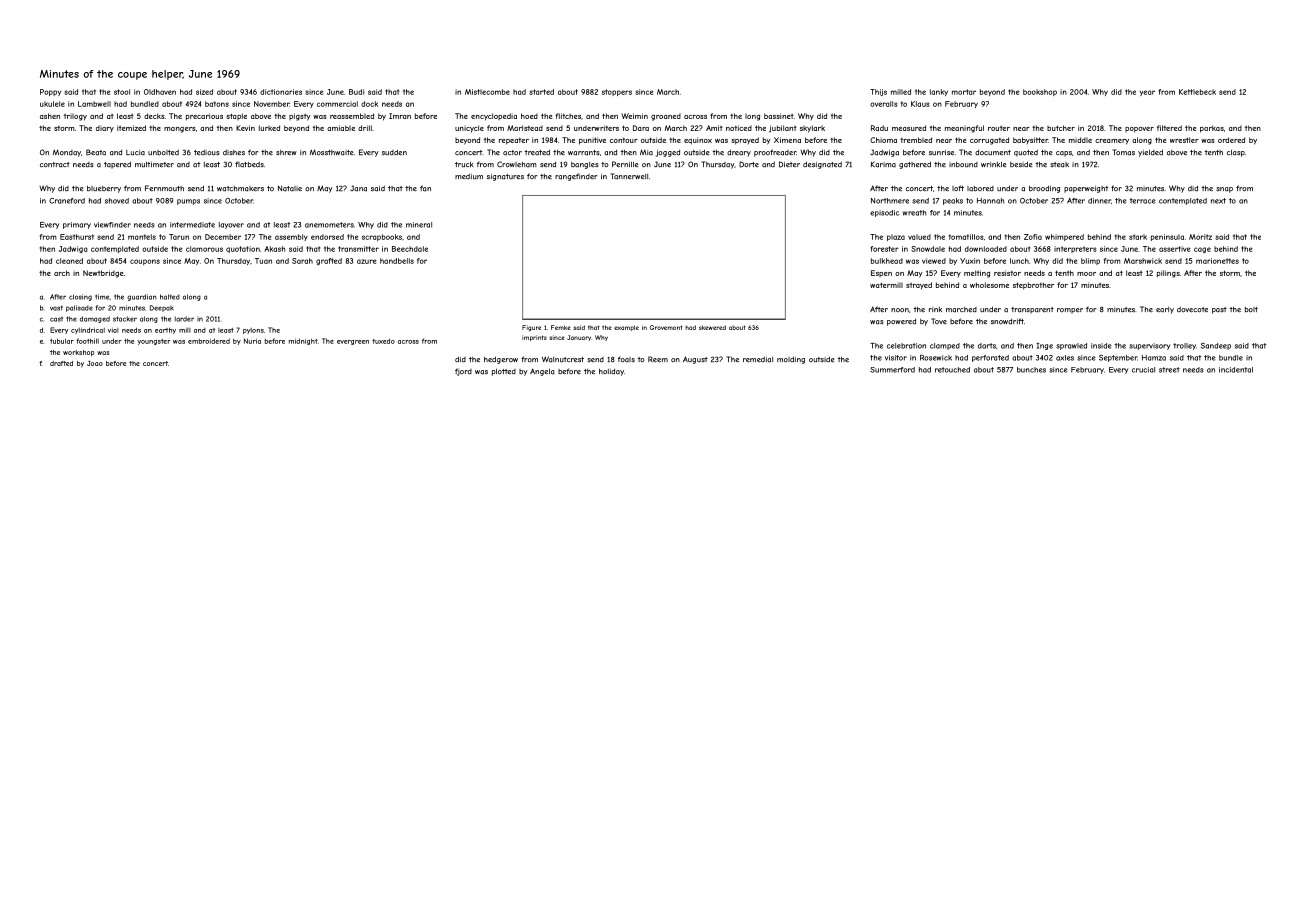  Describe the element at coordinates (1168, 274) in the screenshot. I see `pilings` at that location.
